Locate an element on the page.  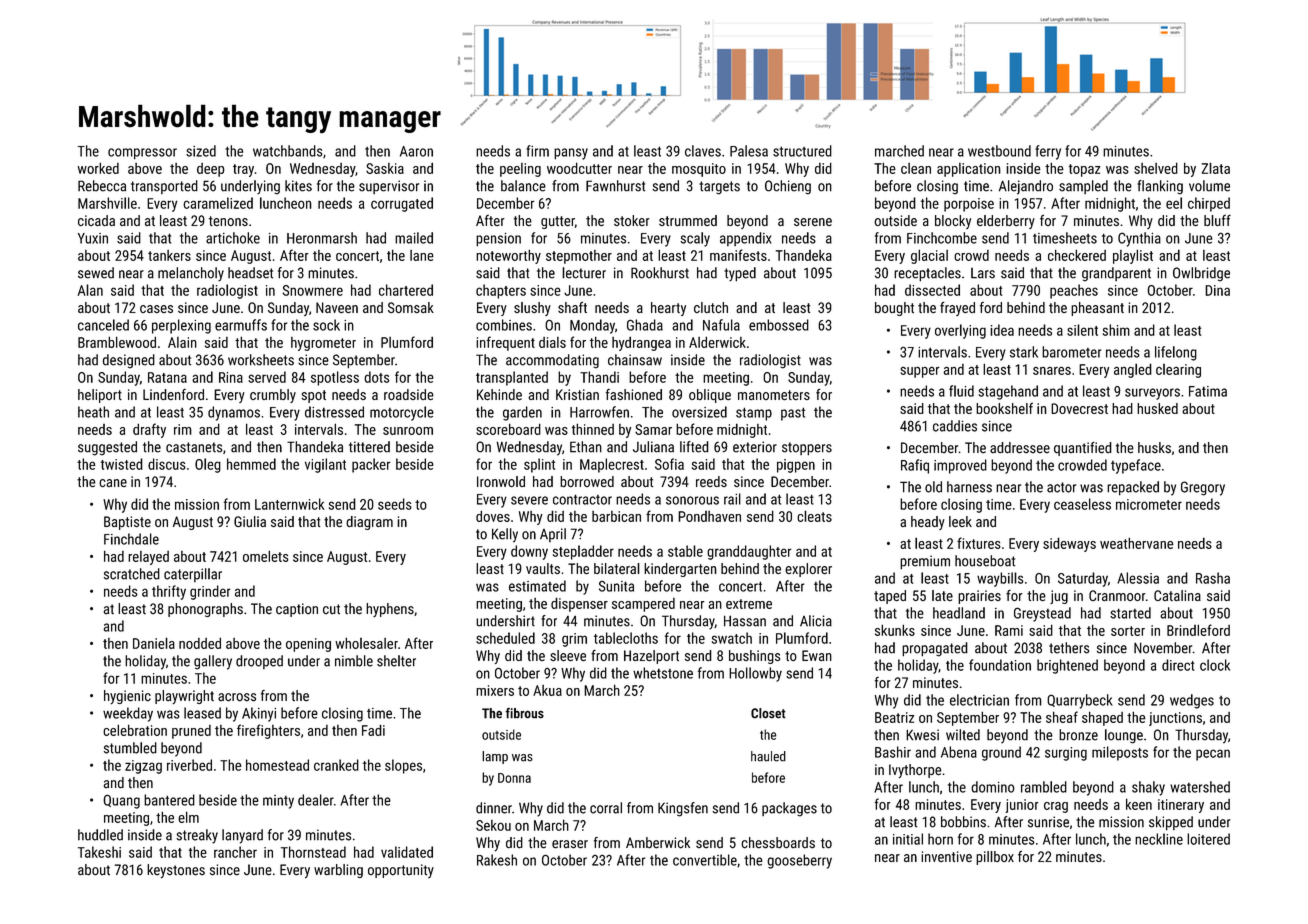
Harrowfen is located at coordinates (599, 412).
